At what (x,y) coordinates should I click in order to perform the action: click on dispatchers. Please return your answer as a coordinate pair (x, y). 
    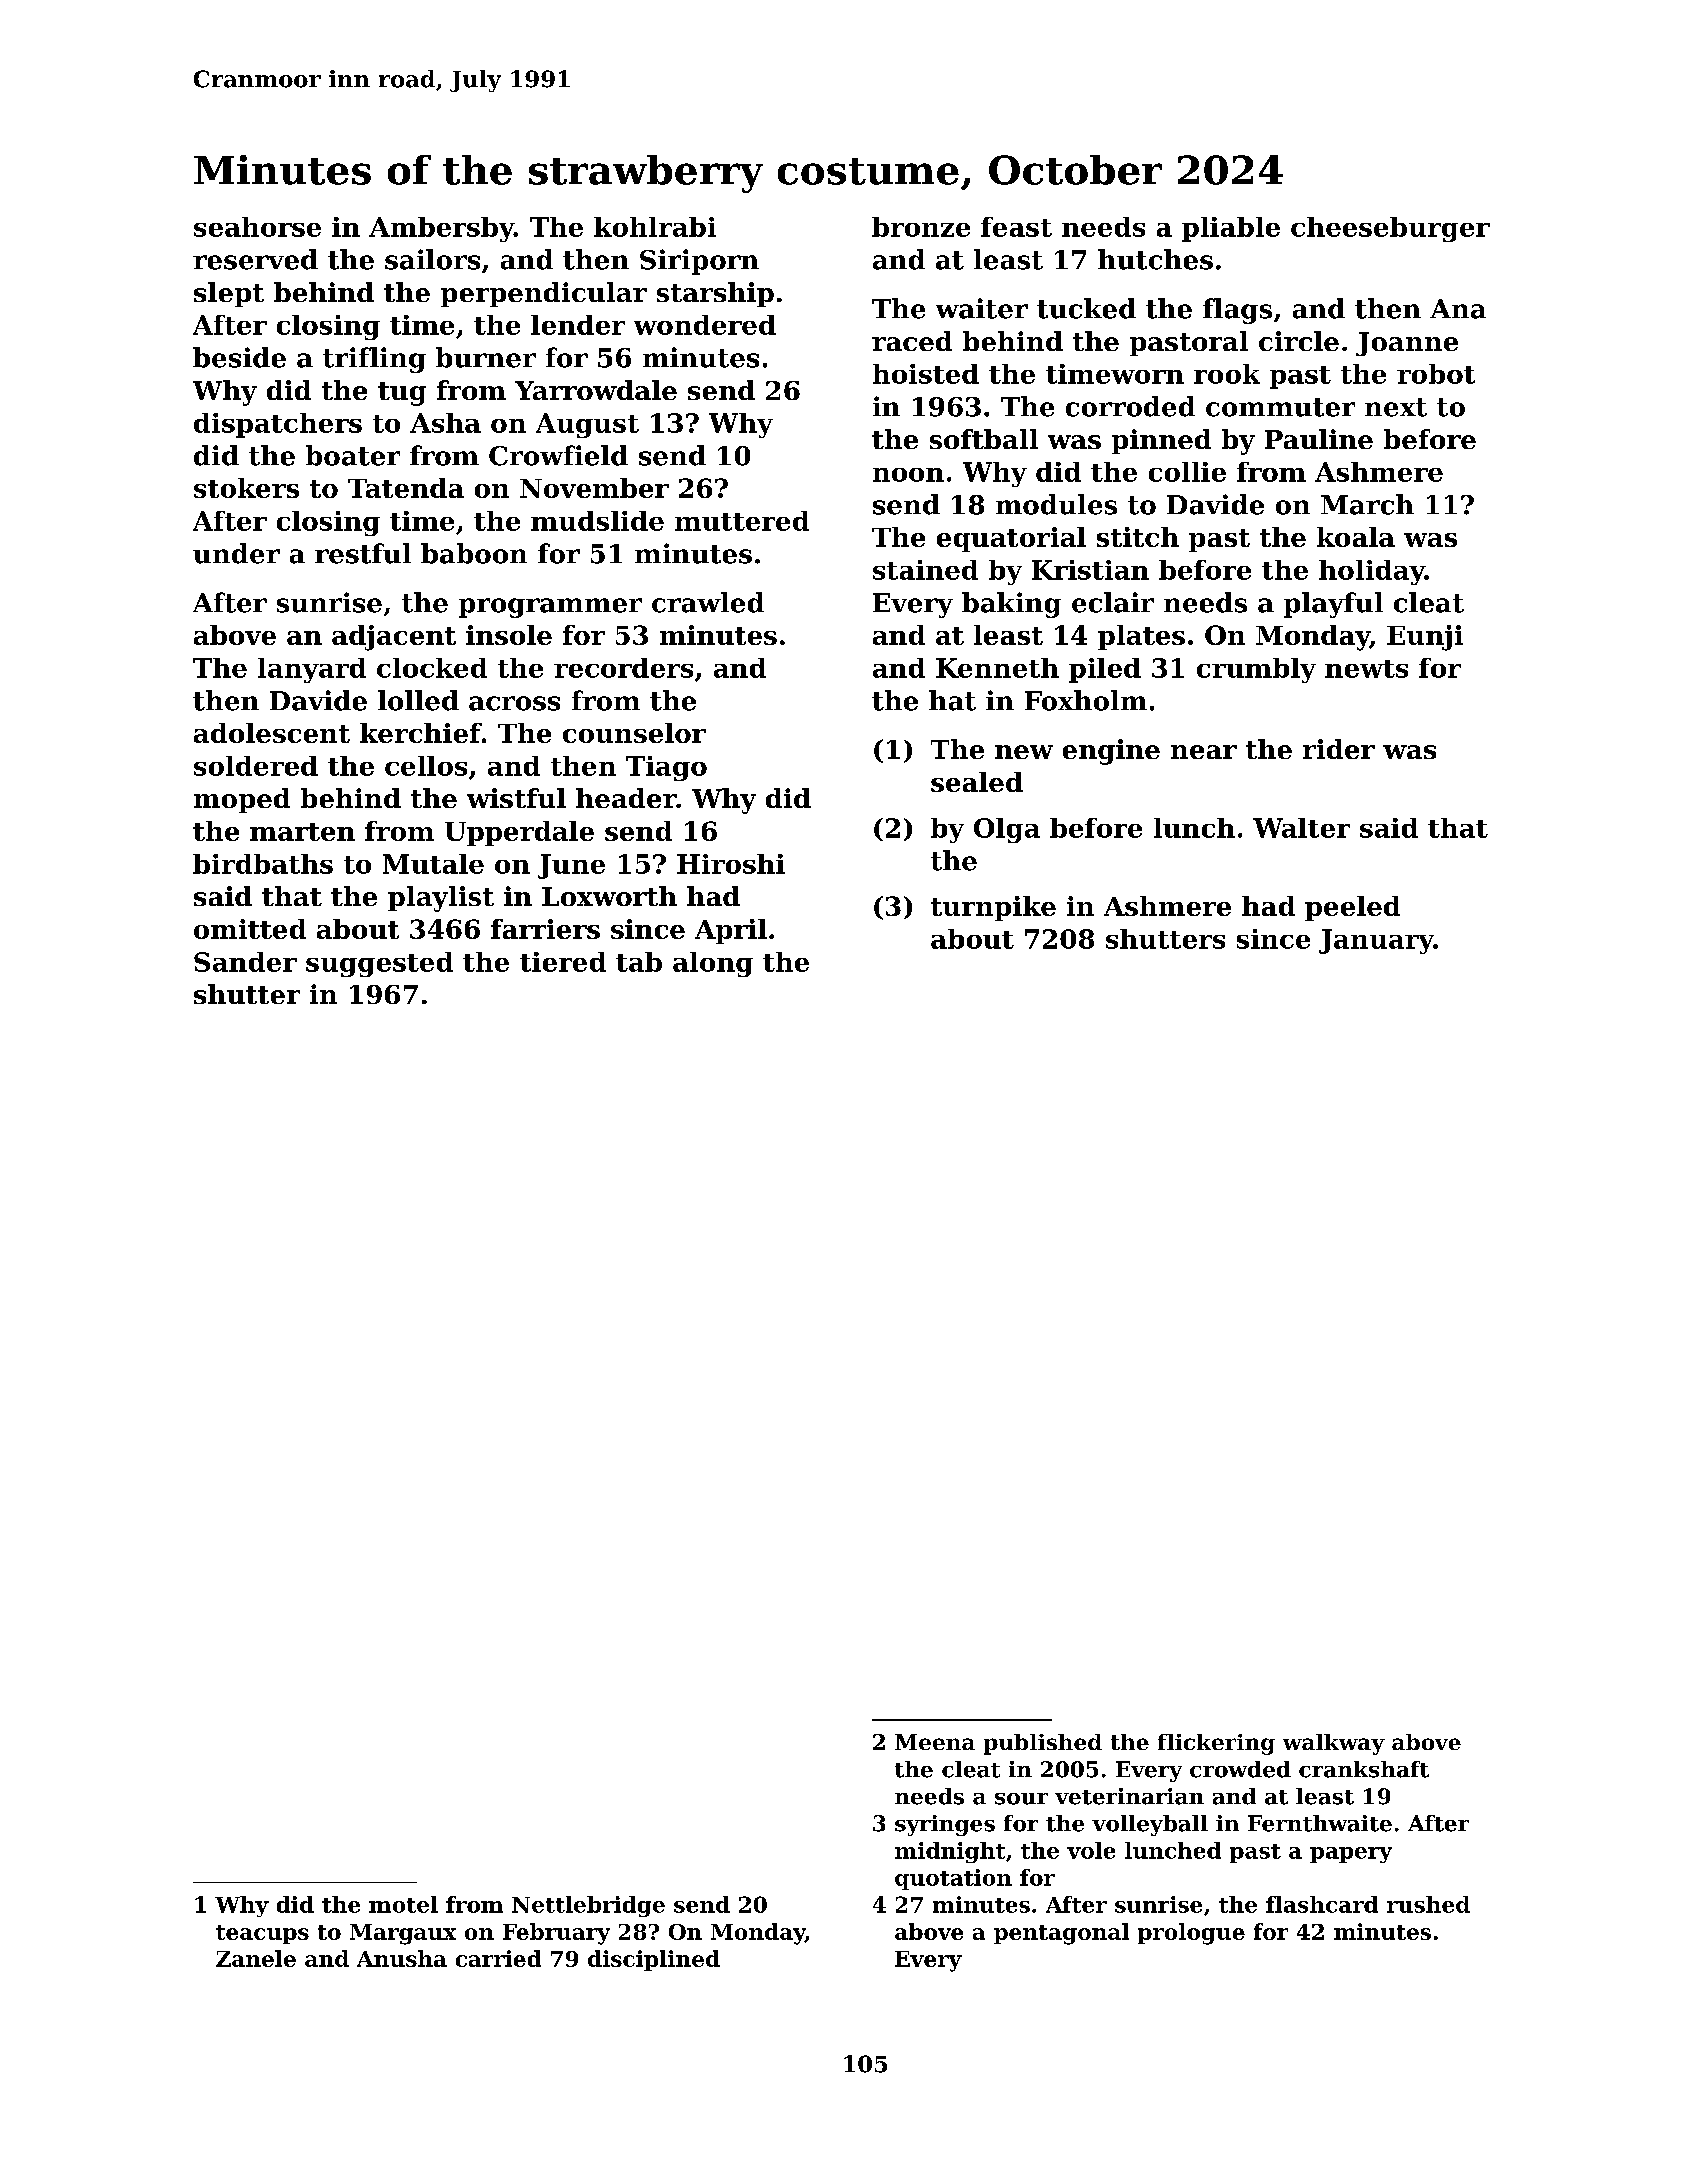
    Looking at the image, I should click on (278, 425).
